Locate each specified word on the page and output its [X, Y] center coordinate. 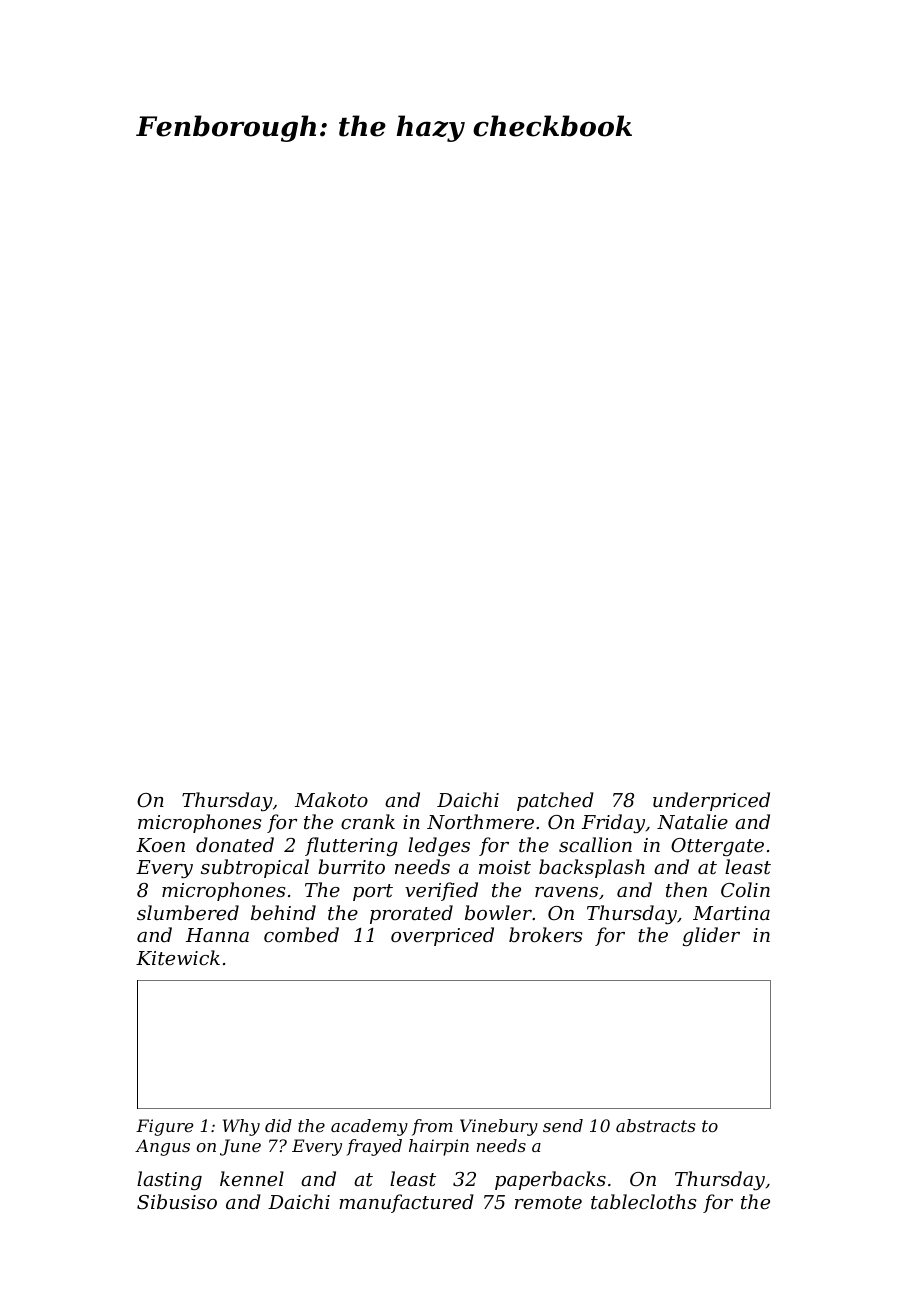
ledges [439, 846]
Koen [160, 845]
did [278, 1125]
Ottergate [717, 847]
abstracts [655, 1125]
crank [368, 821]
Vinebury [499, 1127]
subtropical [255, 868]
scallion [595, 844]
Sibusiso [177, 1201]
